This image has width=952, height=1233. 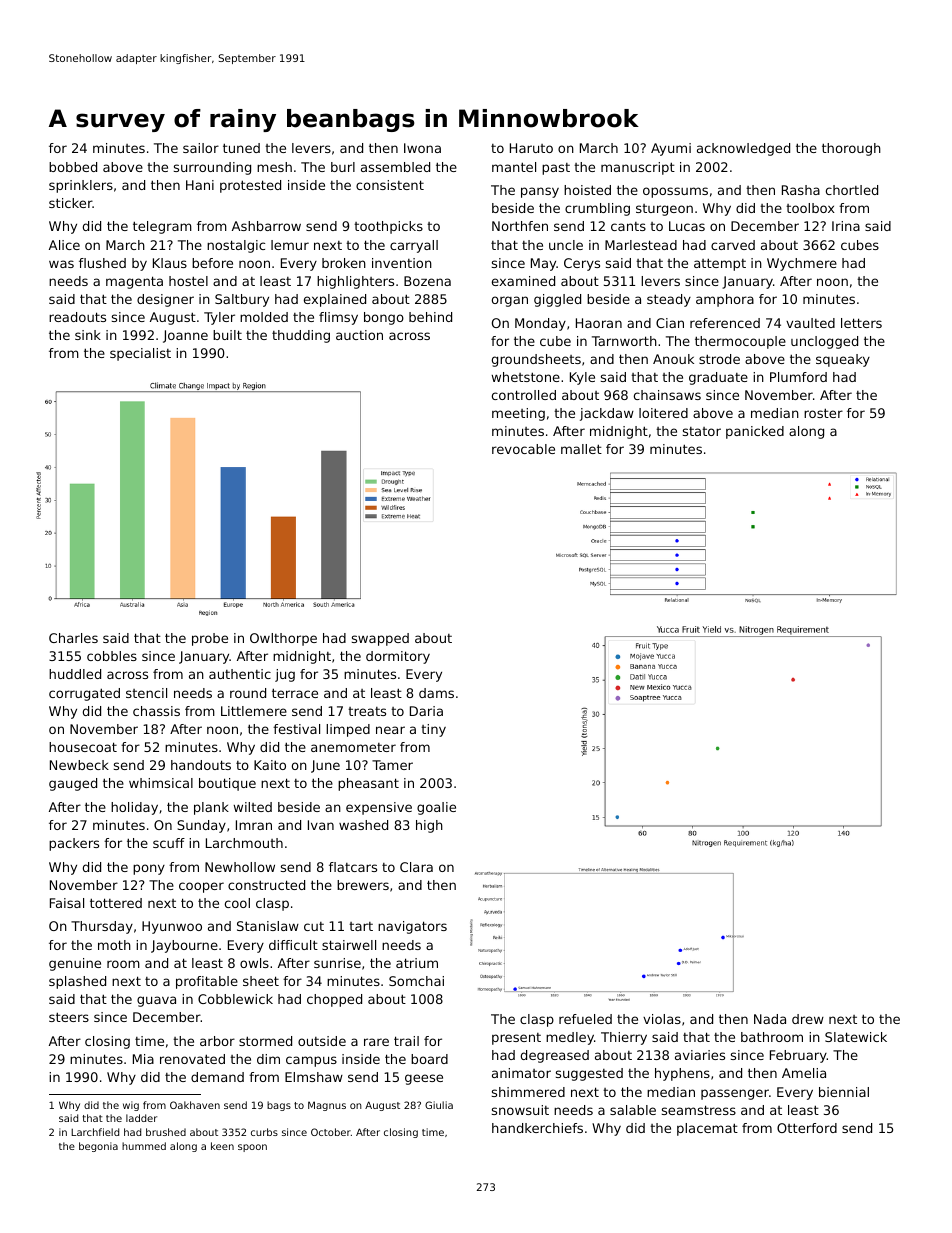 I want to click on sticker, so click(x=71, y=203).
